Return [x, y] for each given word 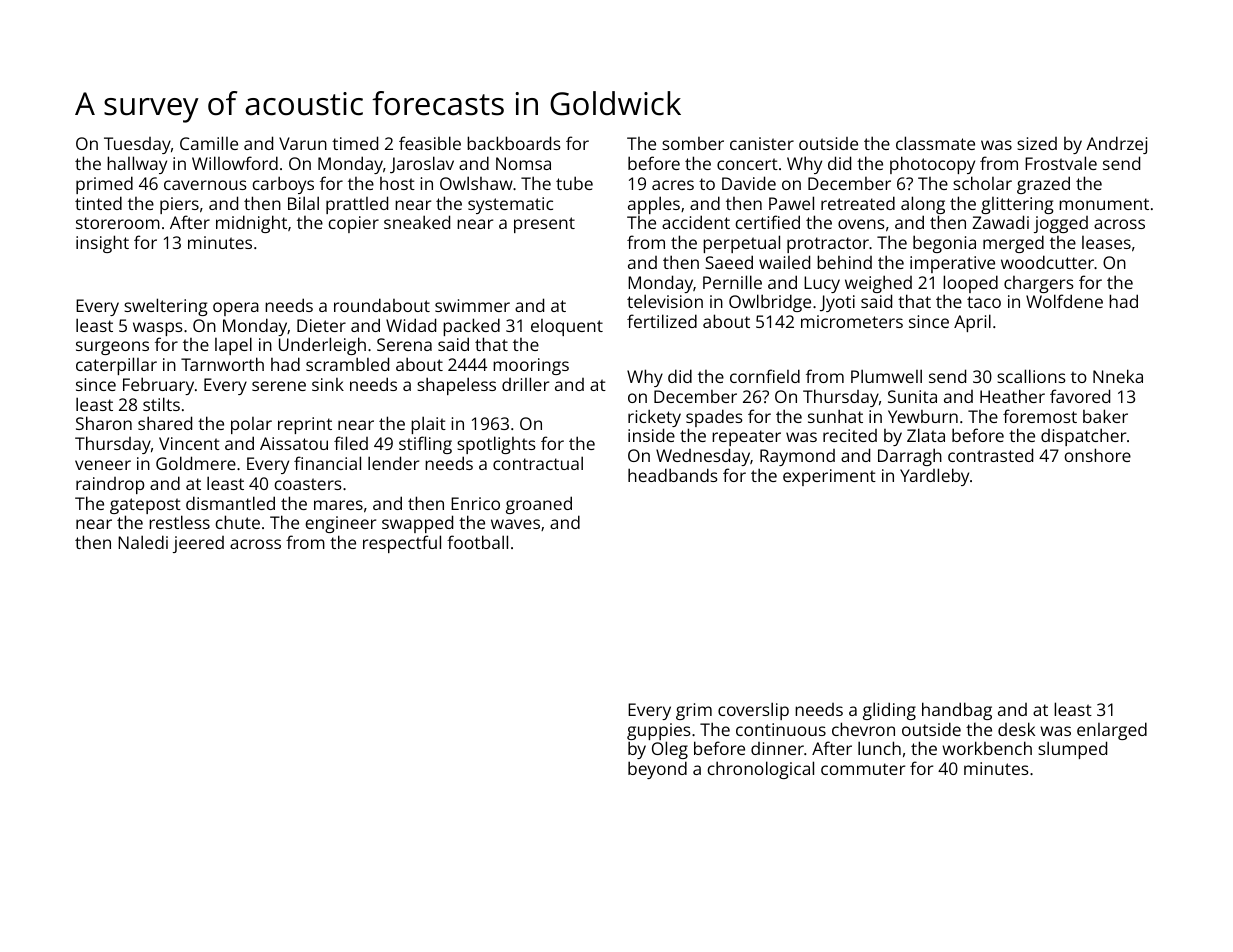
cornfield [765, 376]
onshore [1097, 455]
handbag [957, 711]
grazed [1043, 185]
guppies [659, 731]
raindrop [110, 485]
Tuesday [137, 145]
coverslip [753, 711]
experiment [829, 477]
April [972, 323]
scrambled [347, 364]
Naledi [143, 542]
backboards [514, 143]
